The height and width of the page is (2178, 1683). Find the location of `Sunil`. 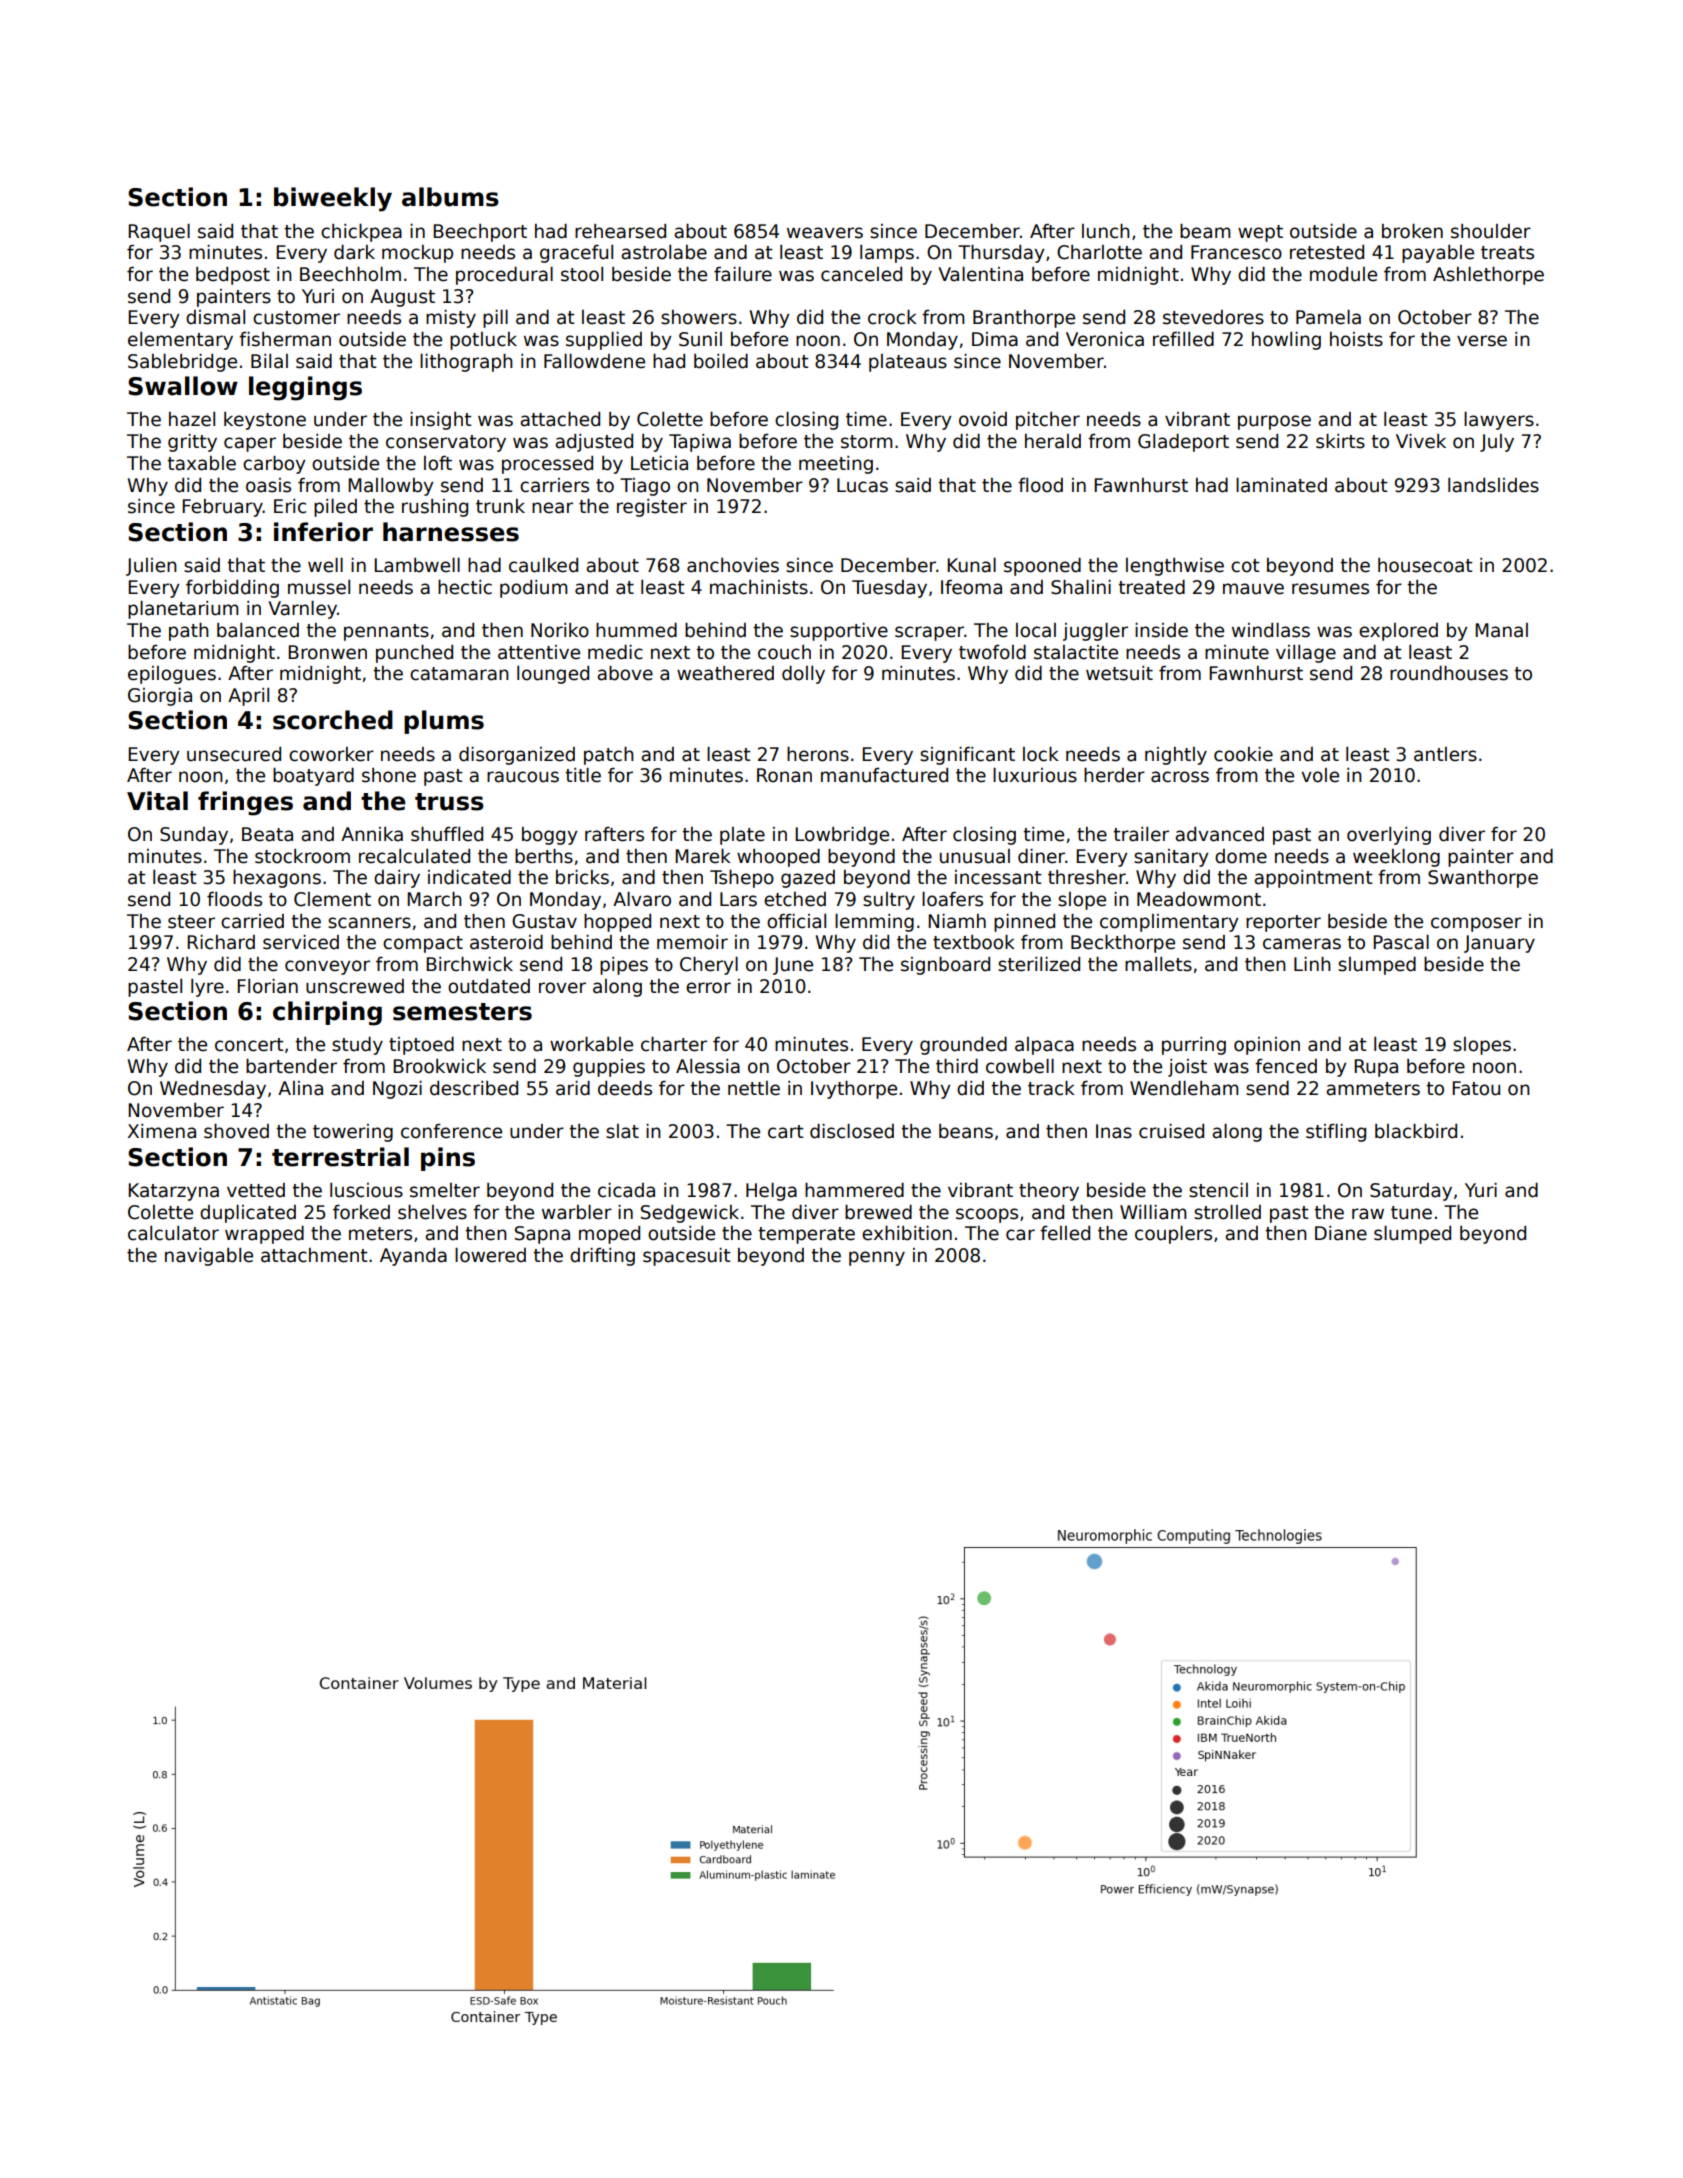

Sunil is located at coordinates (700, 339).
